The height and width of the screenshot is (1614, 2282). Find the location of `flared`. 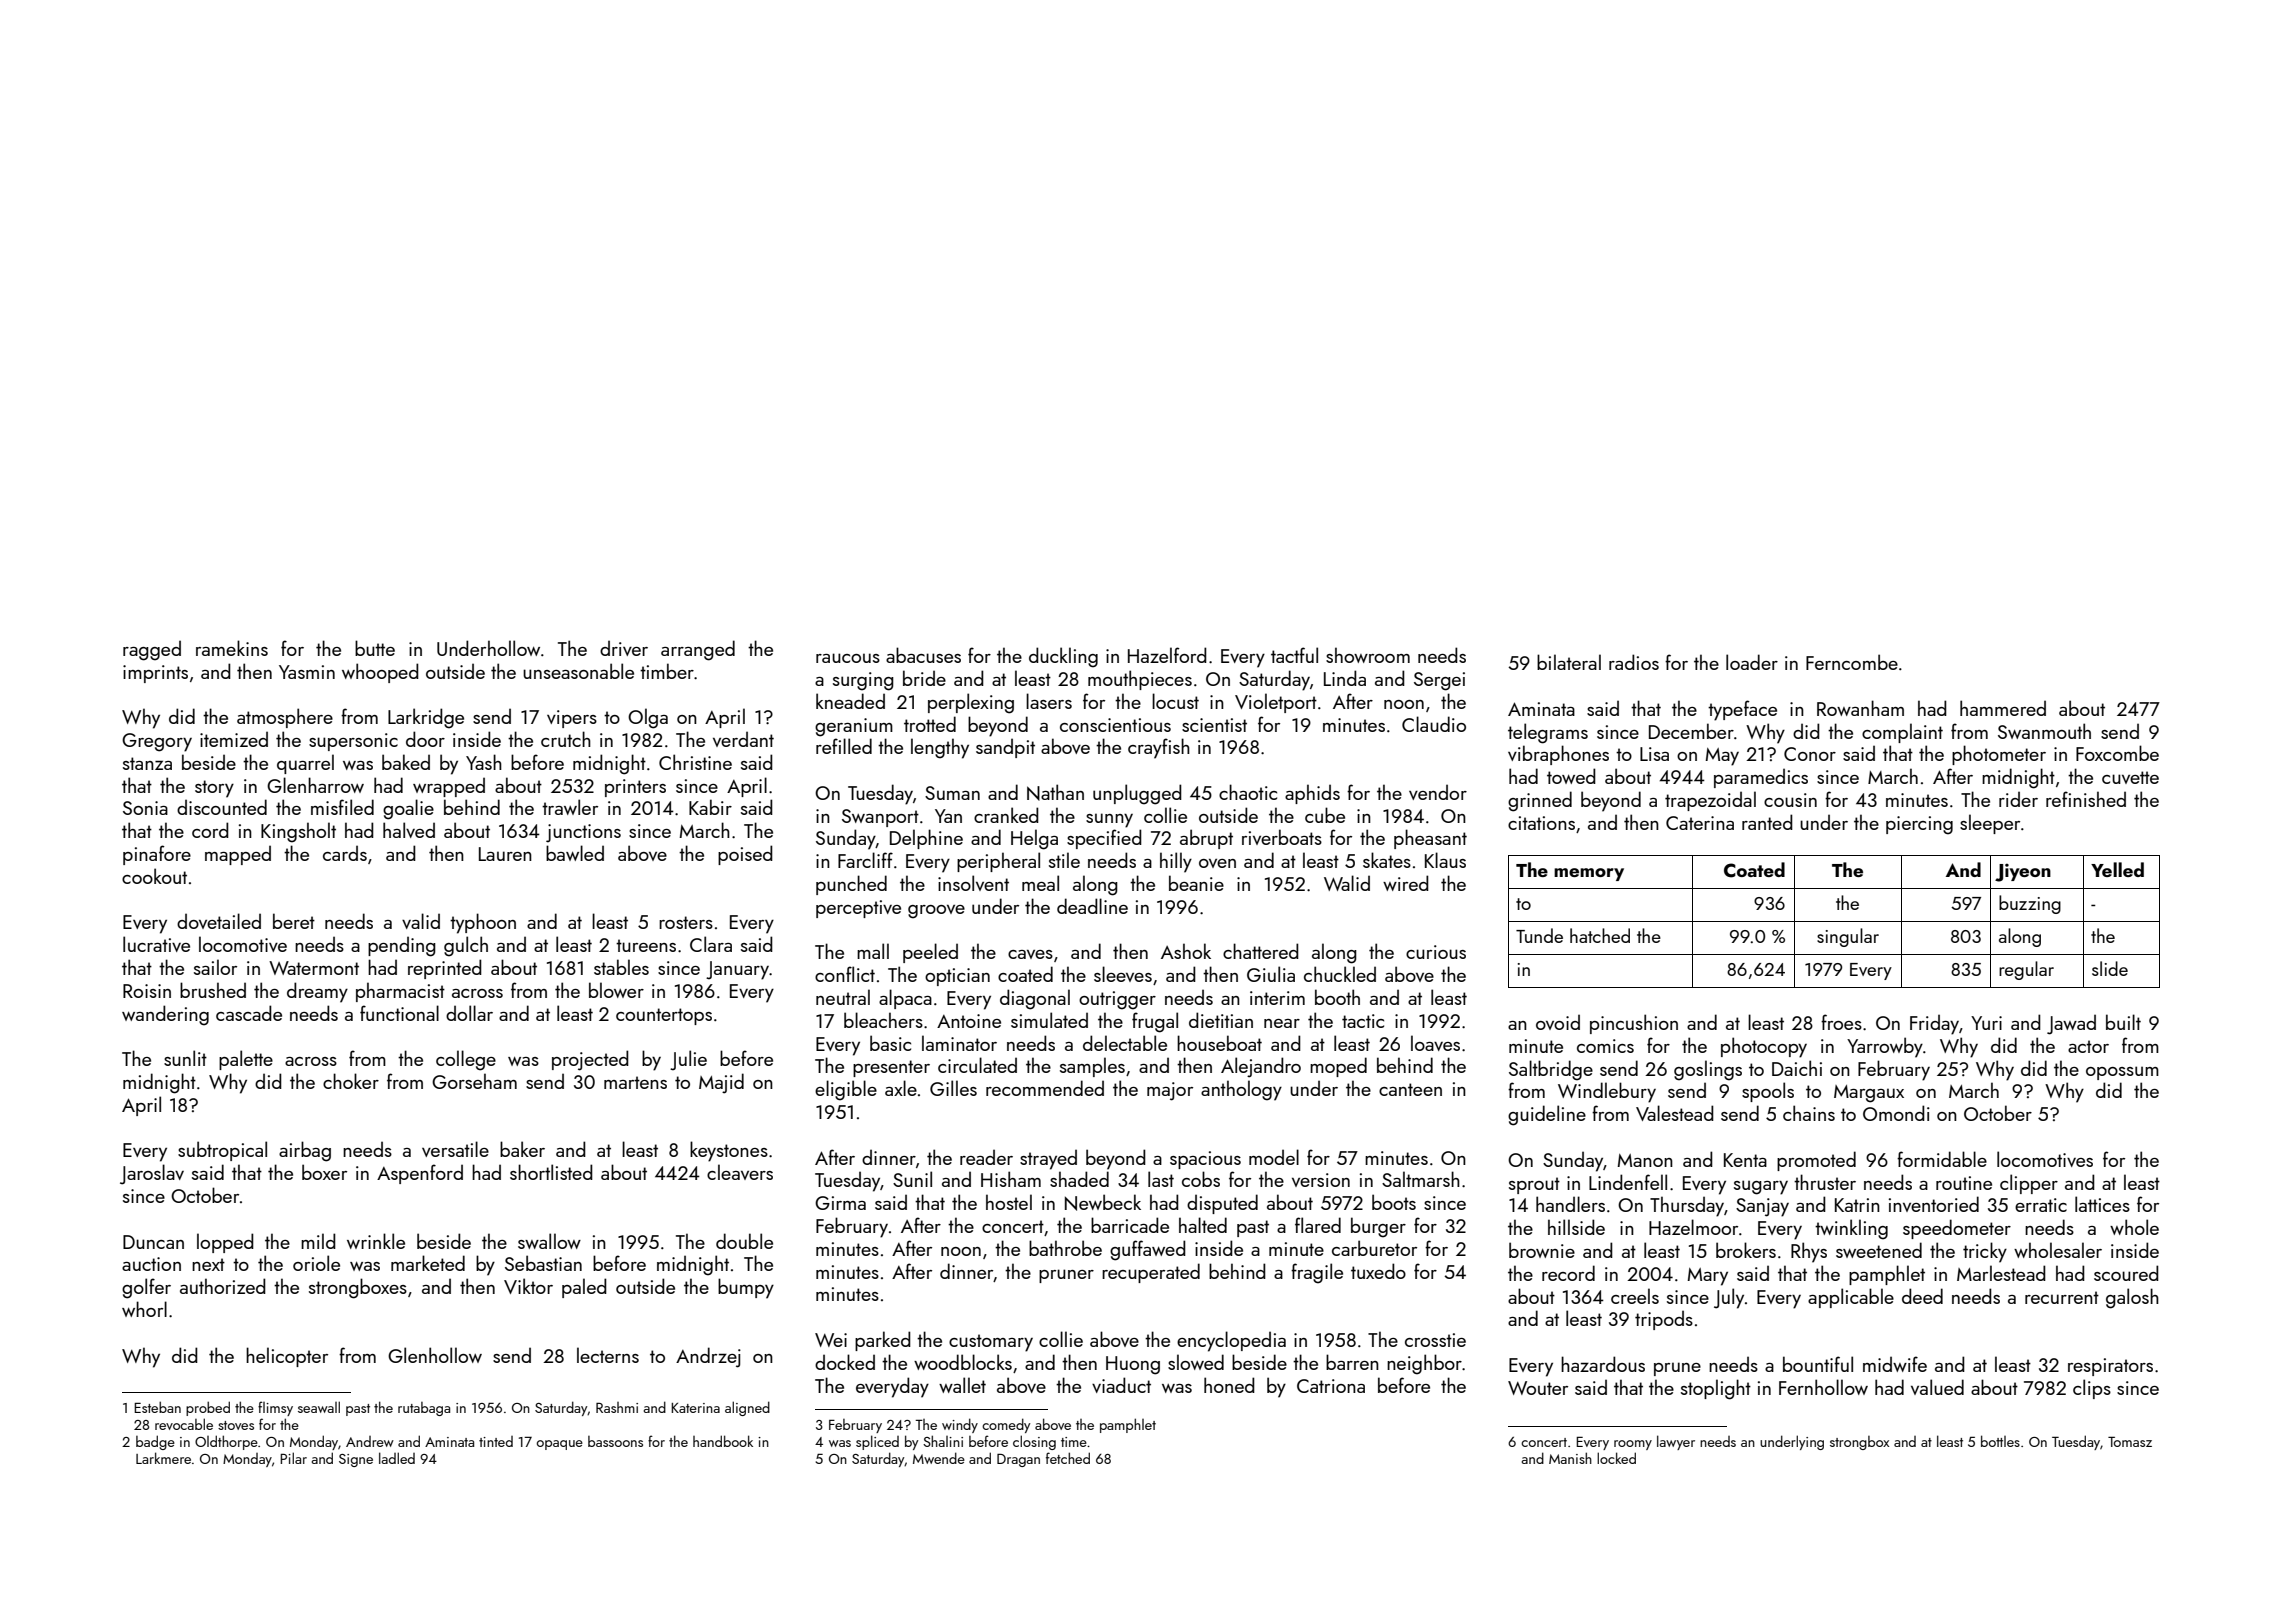

flared is located at coordinates (1318, 1225).
